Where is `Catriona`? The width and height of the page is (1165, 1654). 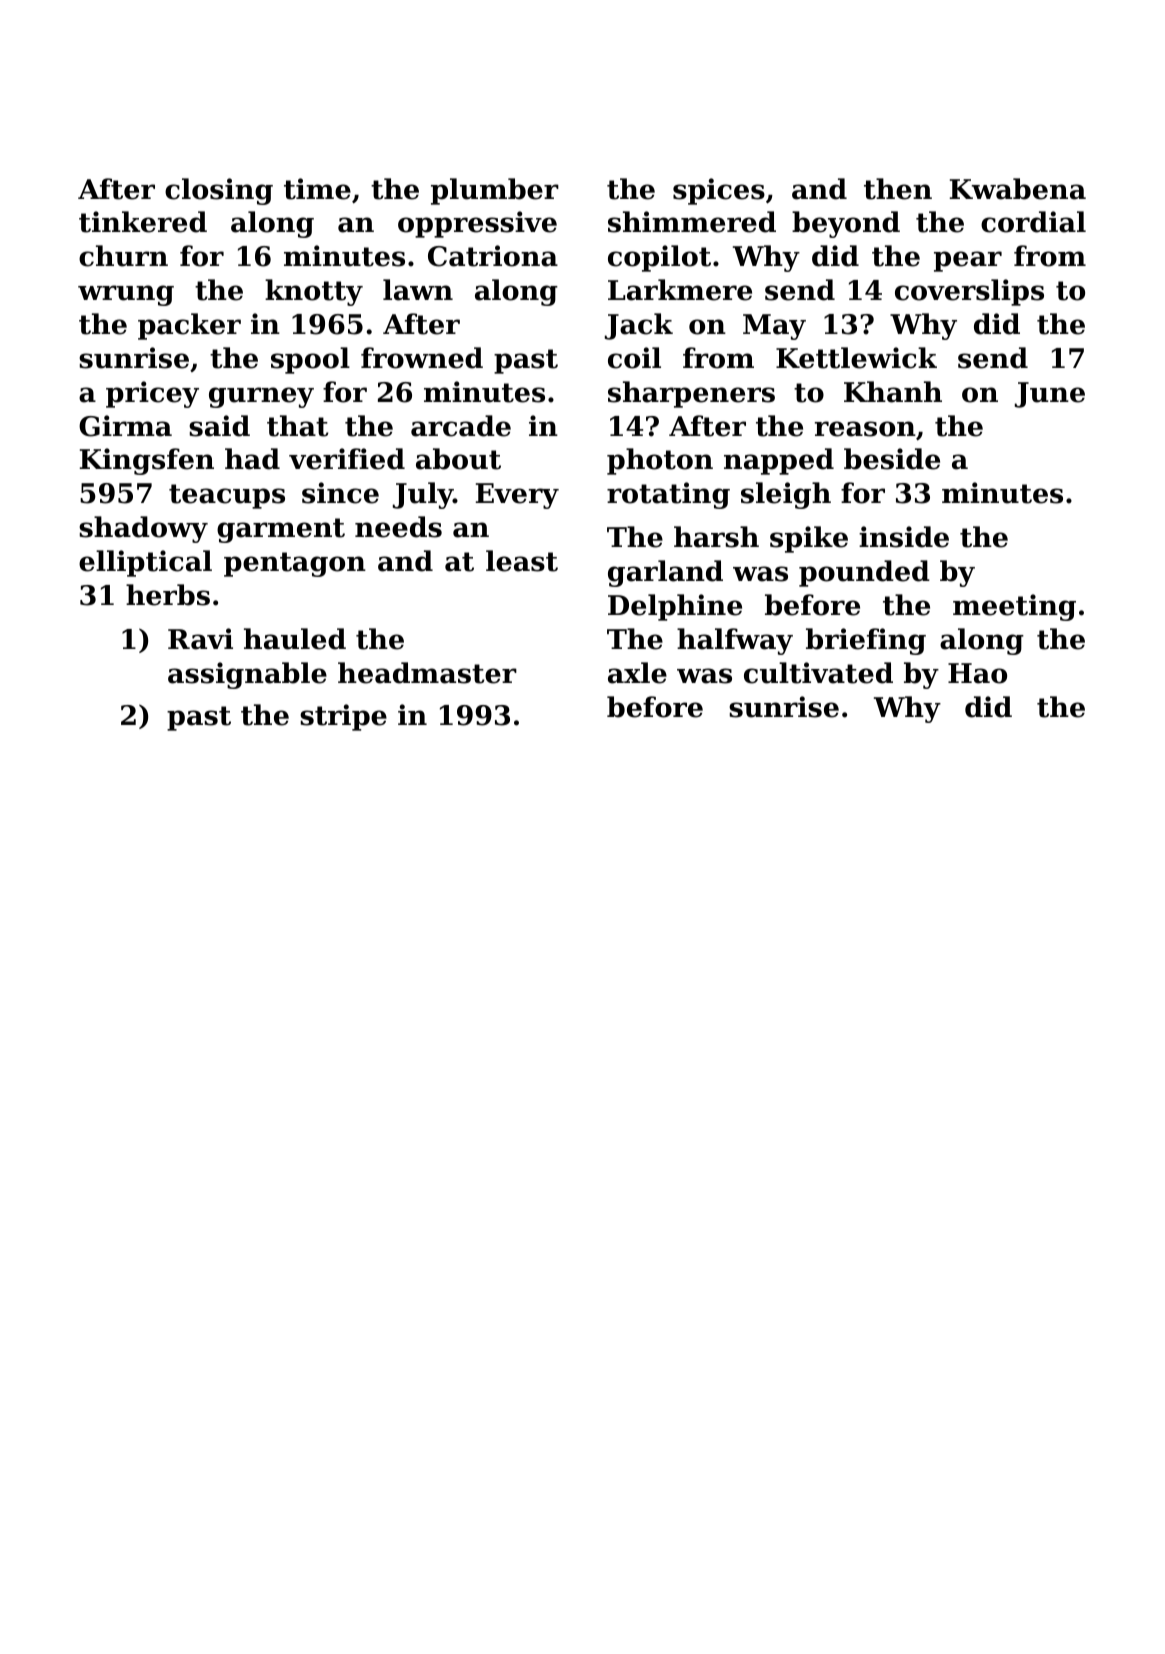
Catriona is located at coordinates (493, 256).
